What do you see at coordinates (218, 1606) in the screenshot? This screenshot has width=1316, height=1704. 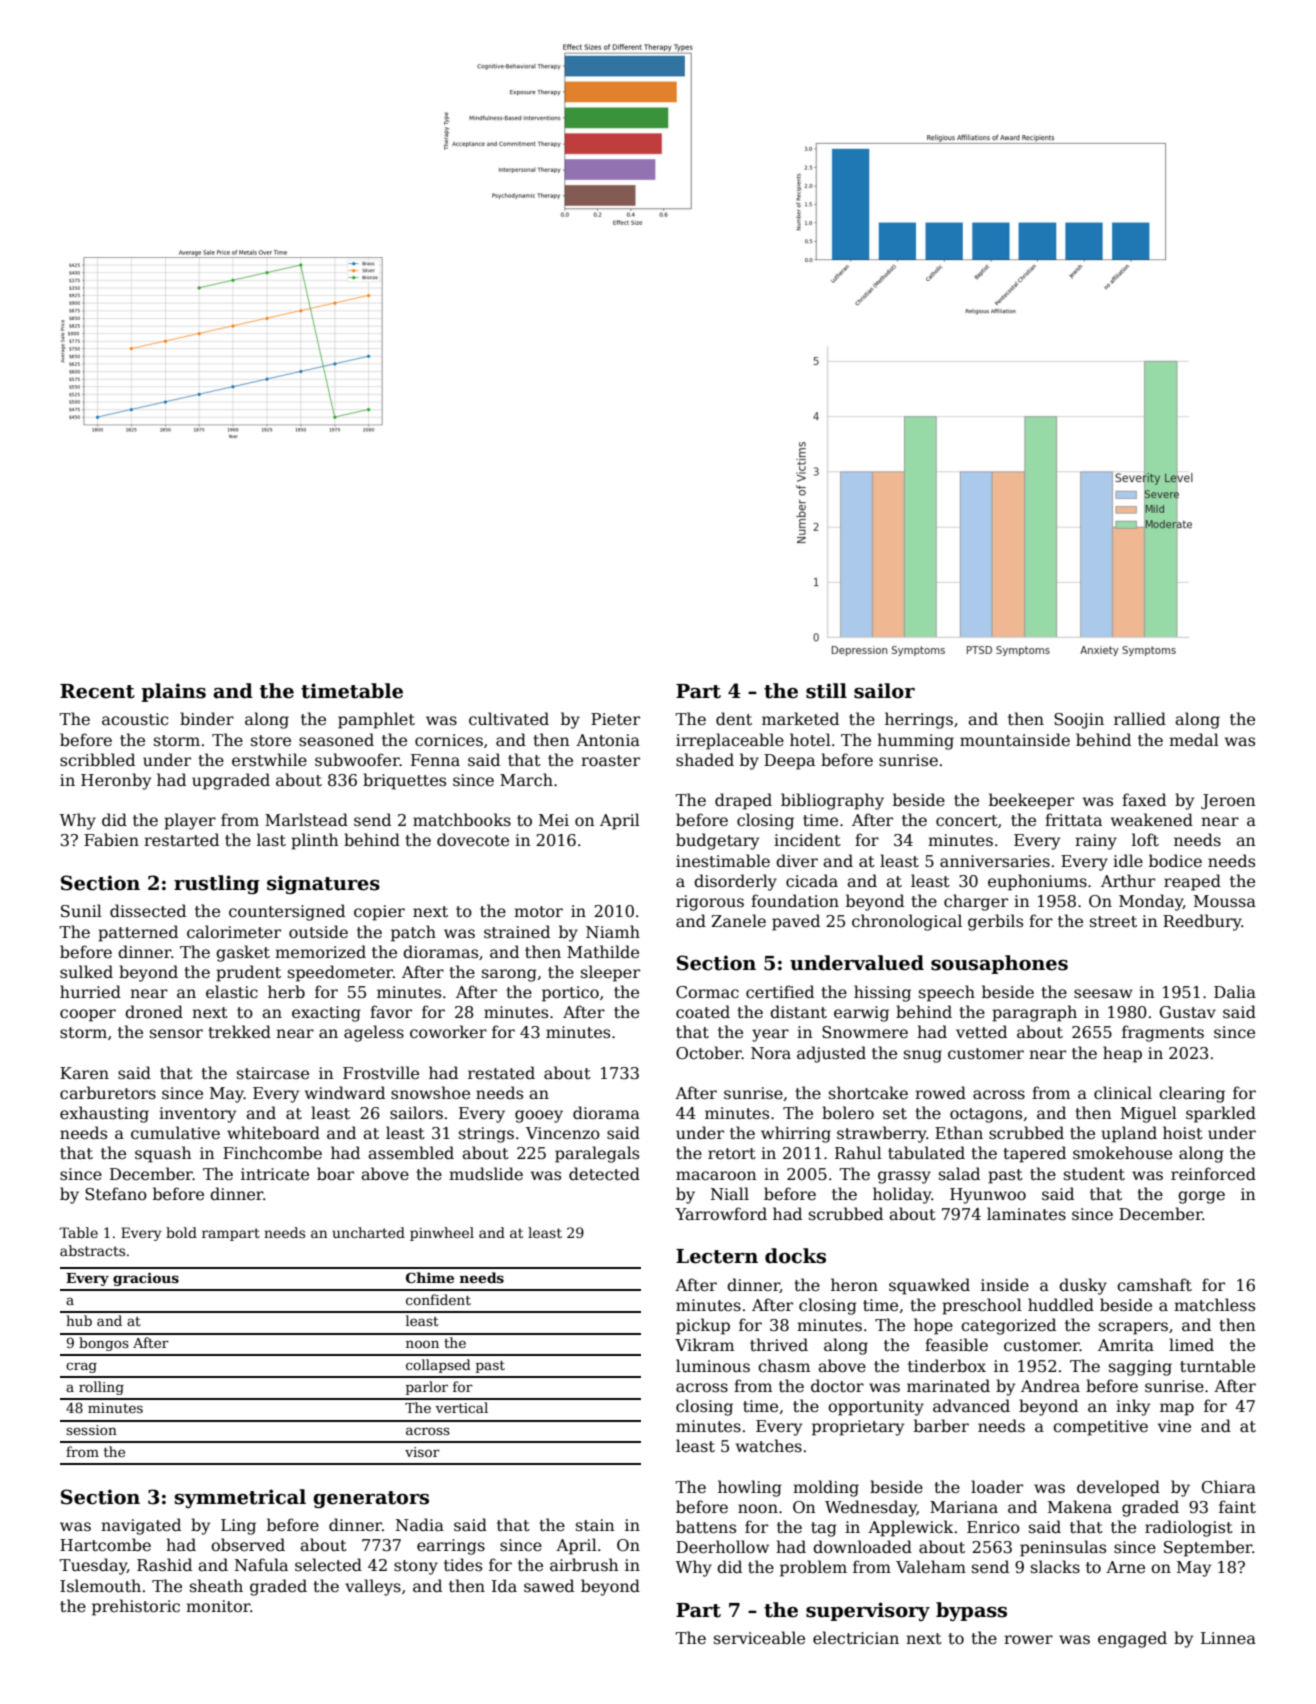 I see `monitor` at bounding box center [218, 1606].
